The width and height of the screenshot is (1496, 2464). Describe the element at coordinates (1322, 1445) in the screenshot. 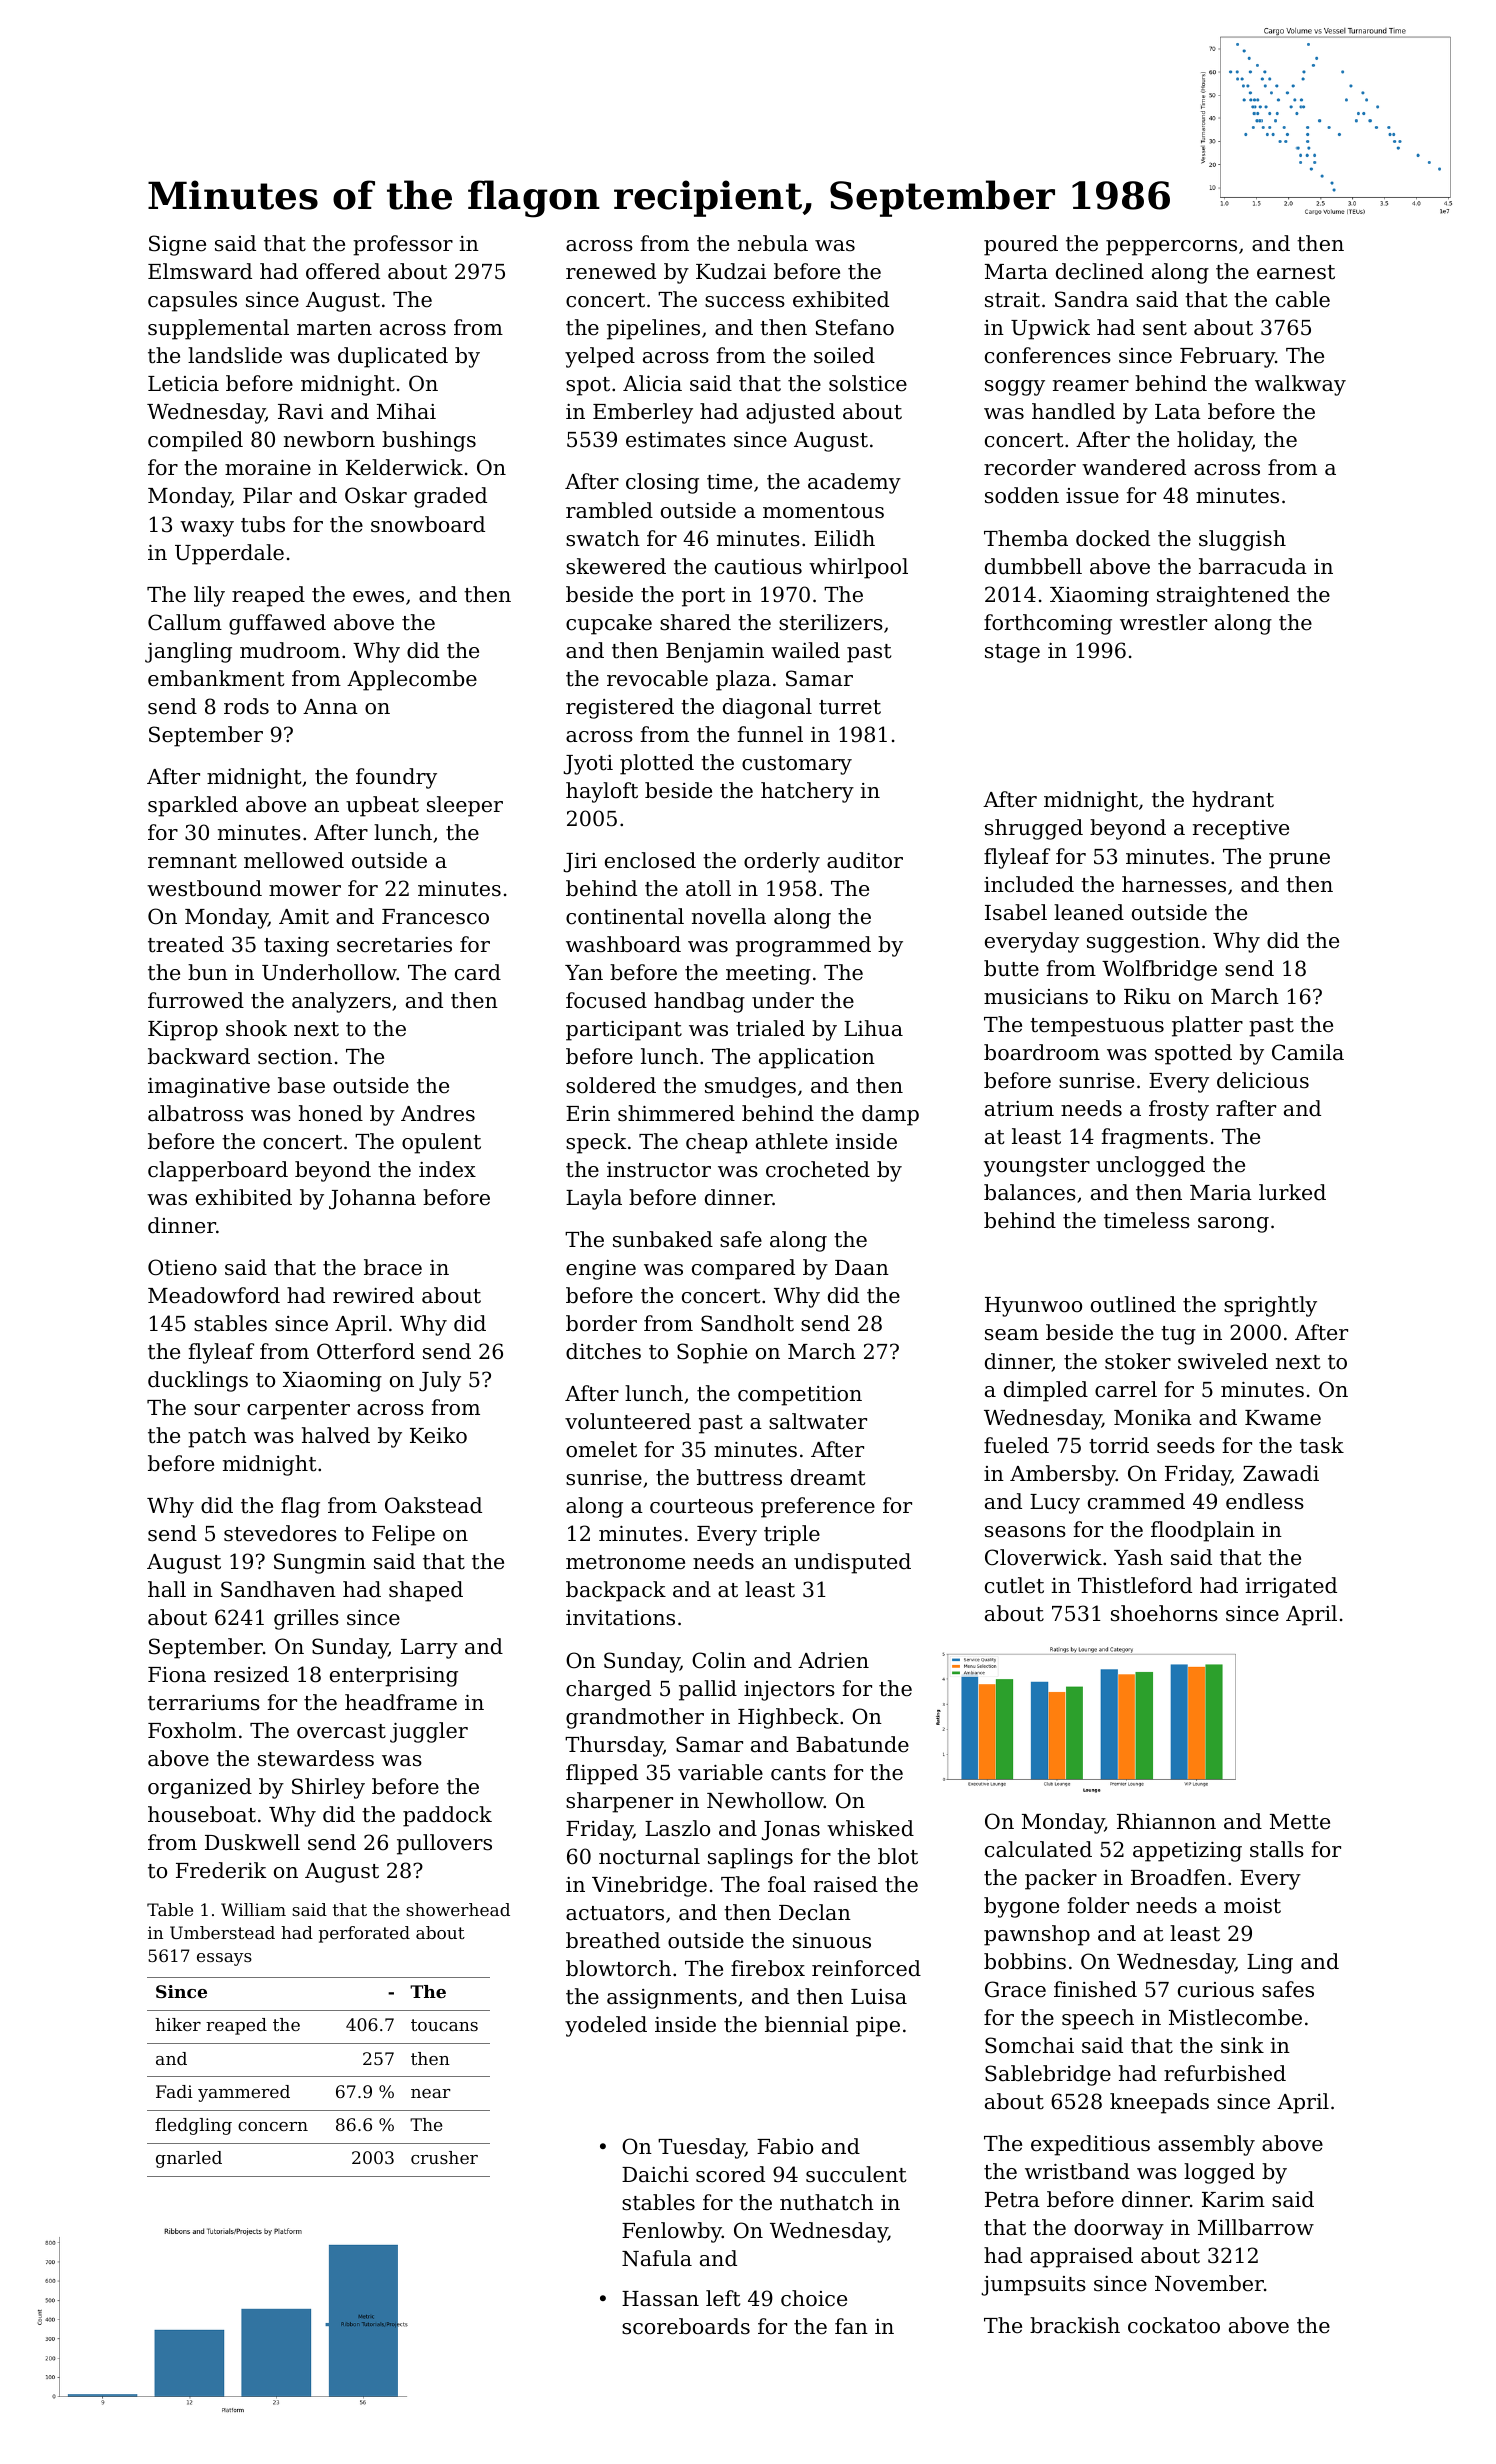

I see `task` at that location.
